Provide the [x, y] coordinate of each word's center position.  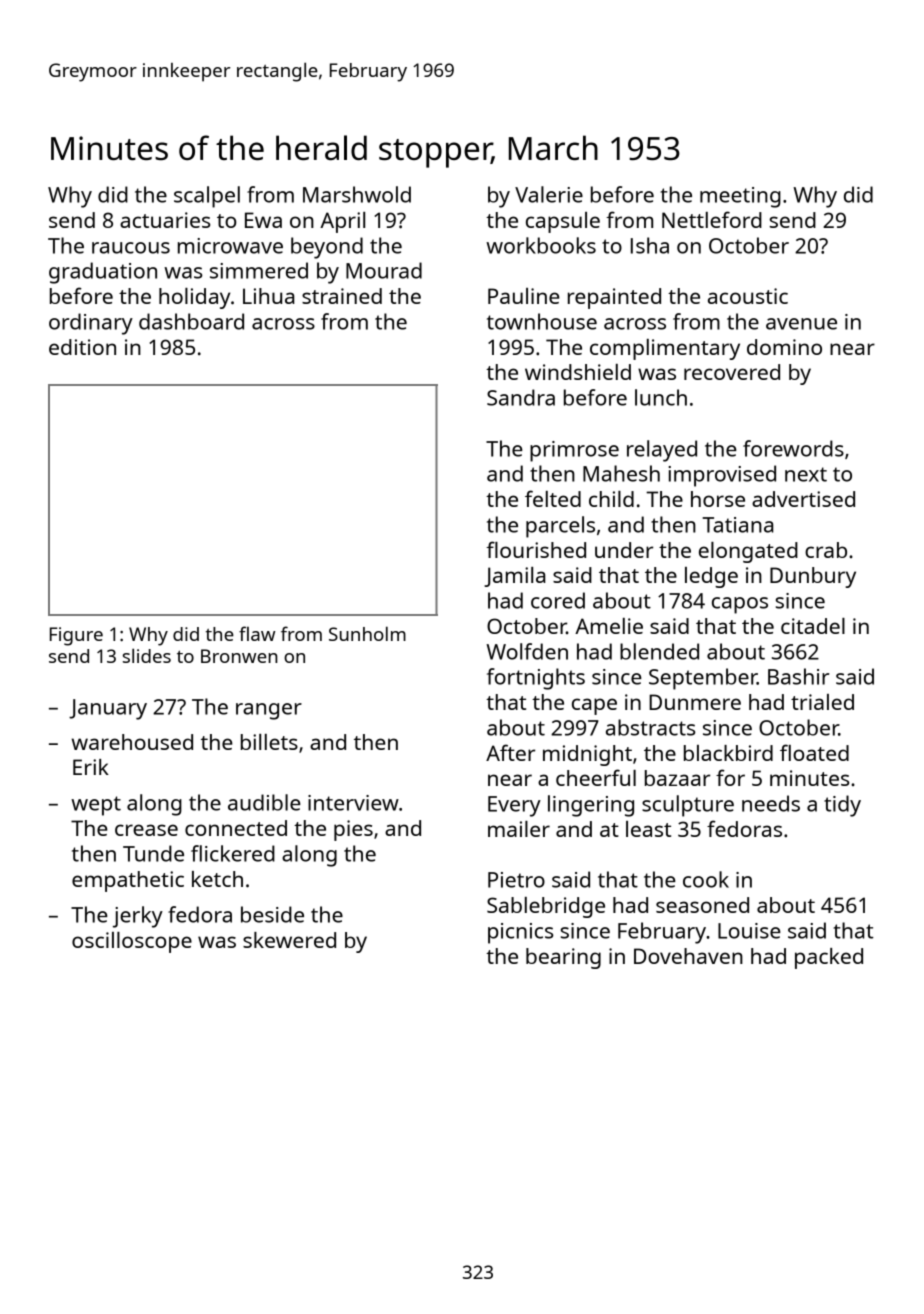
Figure [76, 636]
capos [740, 605]
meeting [740, 197]
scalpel [207, 197]
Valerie [549, 194]
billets [269, 742]
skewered [289, 940]
